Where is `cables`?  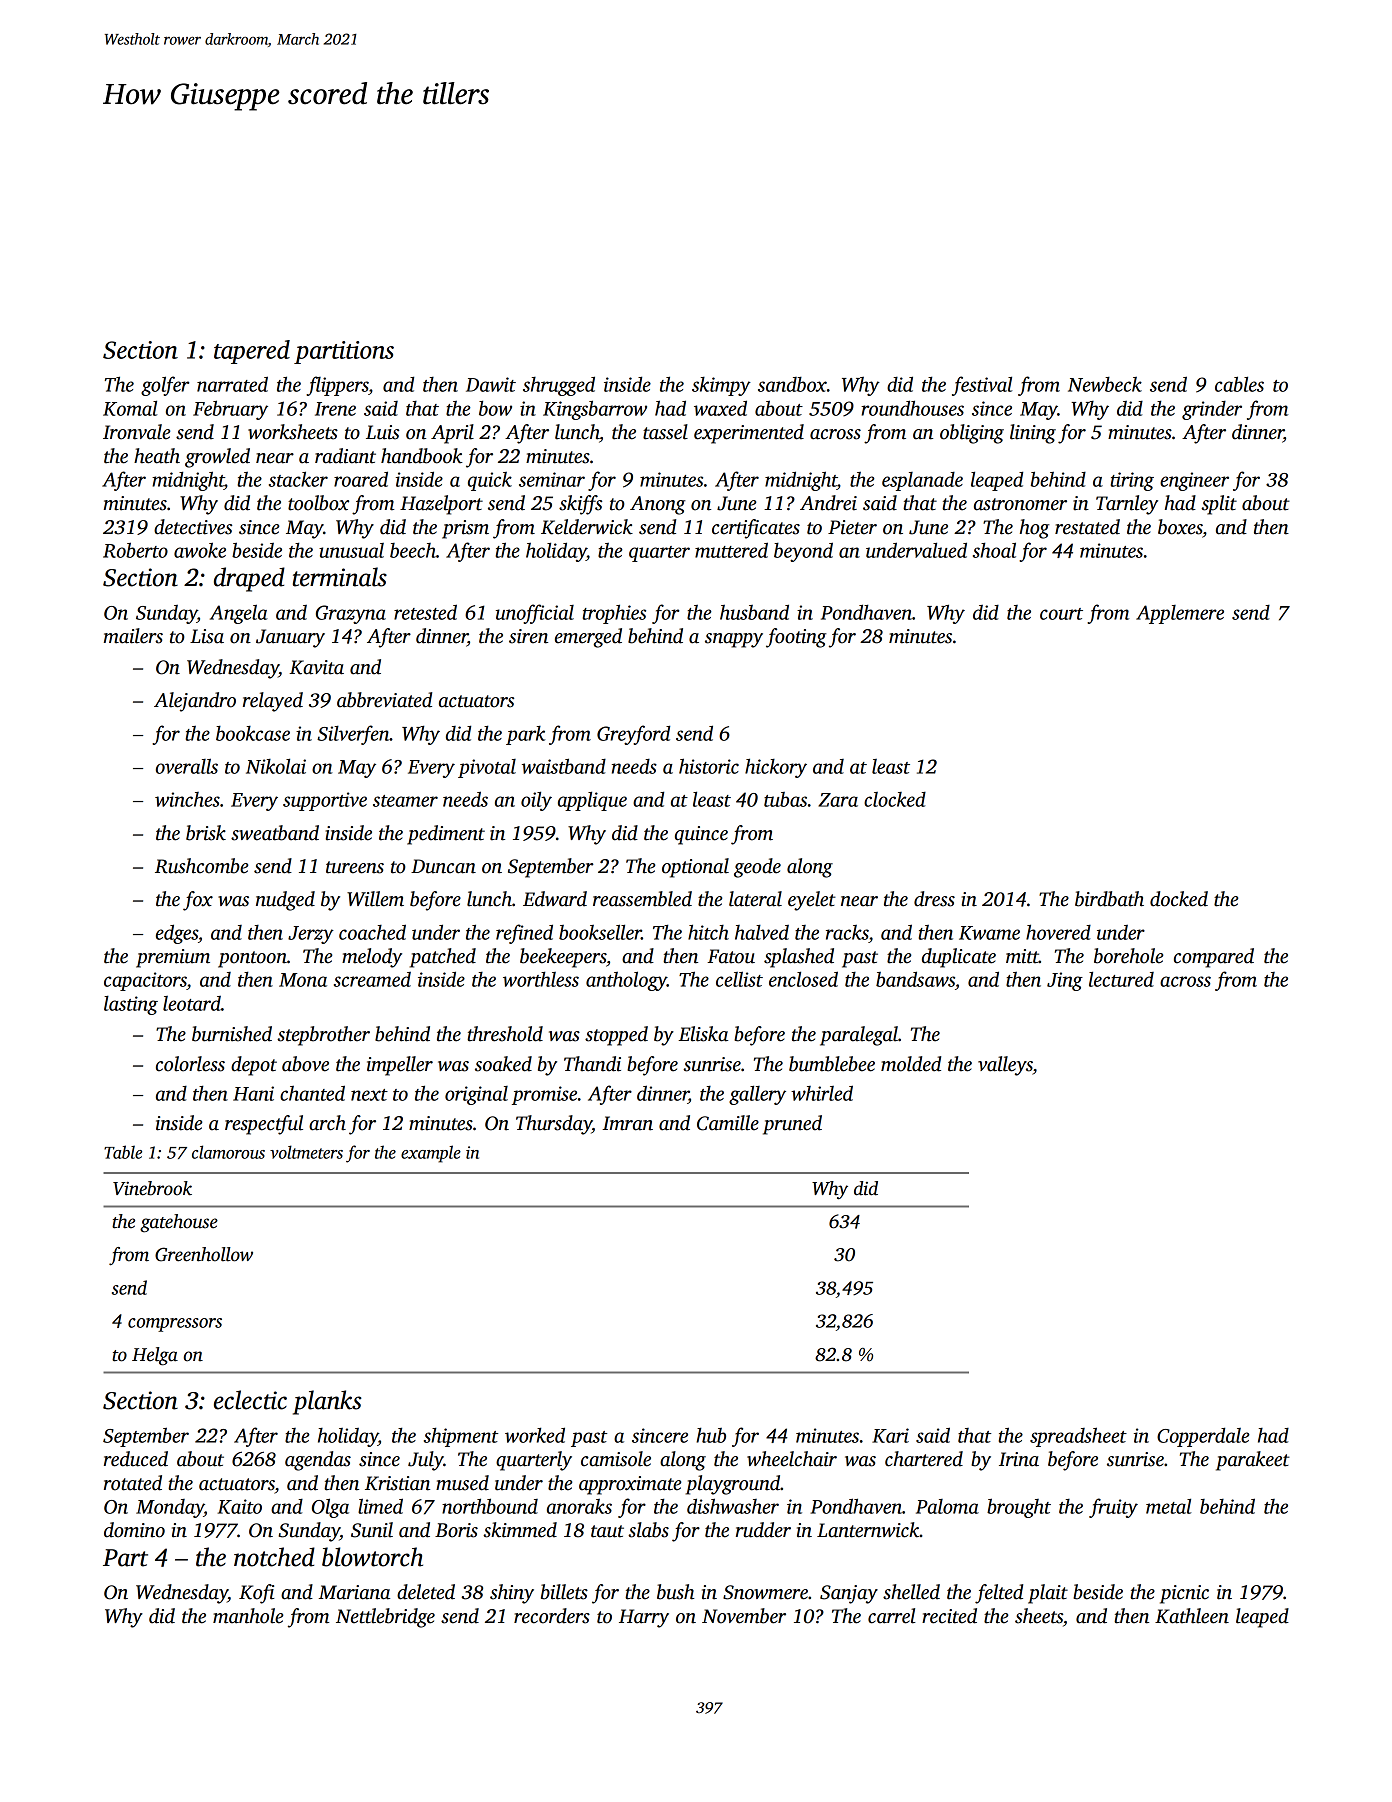
cables is located at coordinates (1239, 384).
